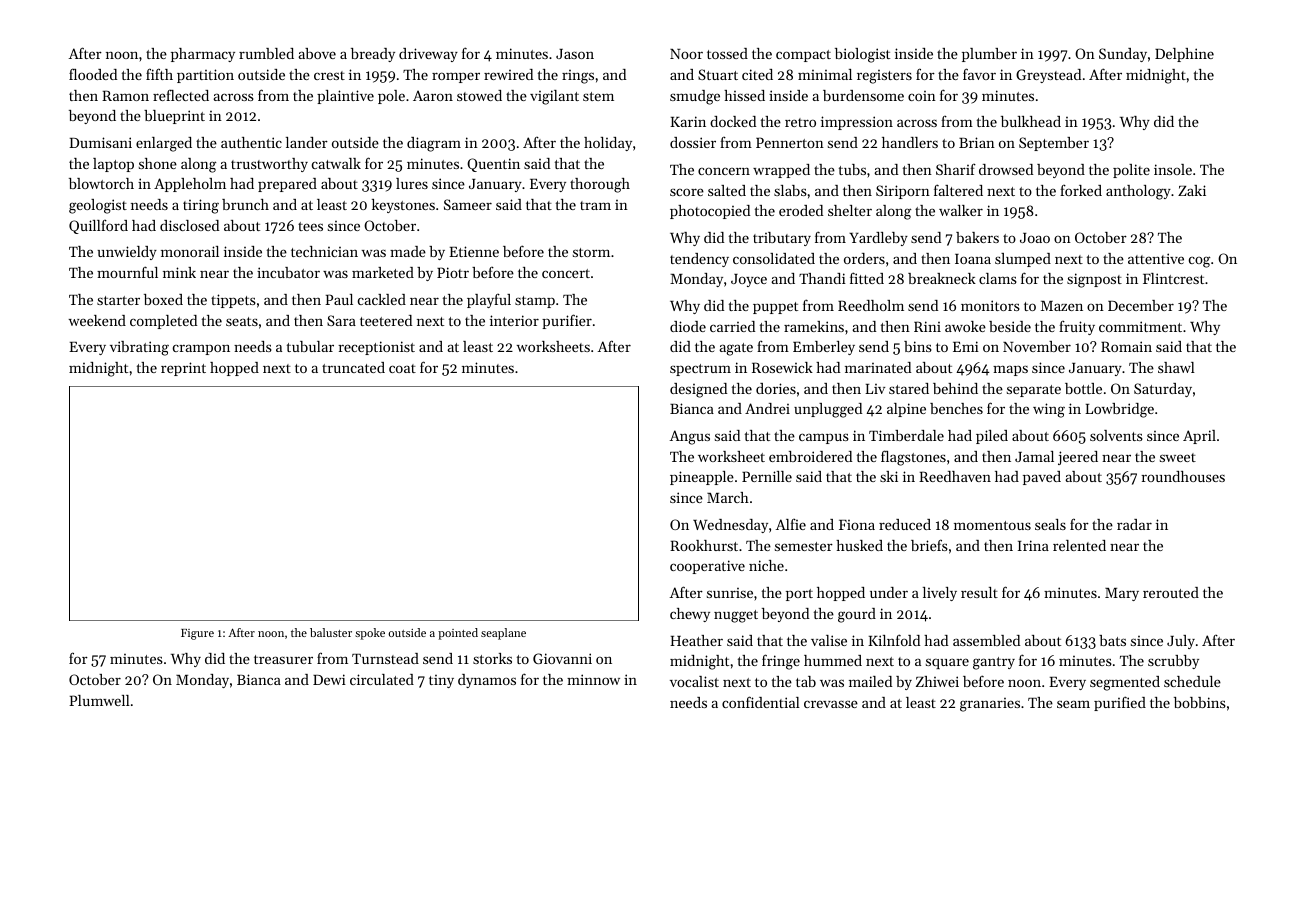 The image size is (1308, 924). What do you see at coordinates (493, 165) in the screenshot?
I see `Quentin` at bounding box center [493, 165].
